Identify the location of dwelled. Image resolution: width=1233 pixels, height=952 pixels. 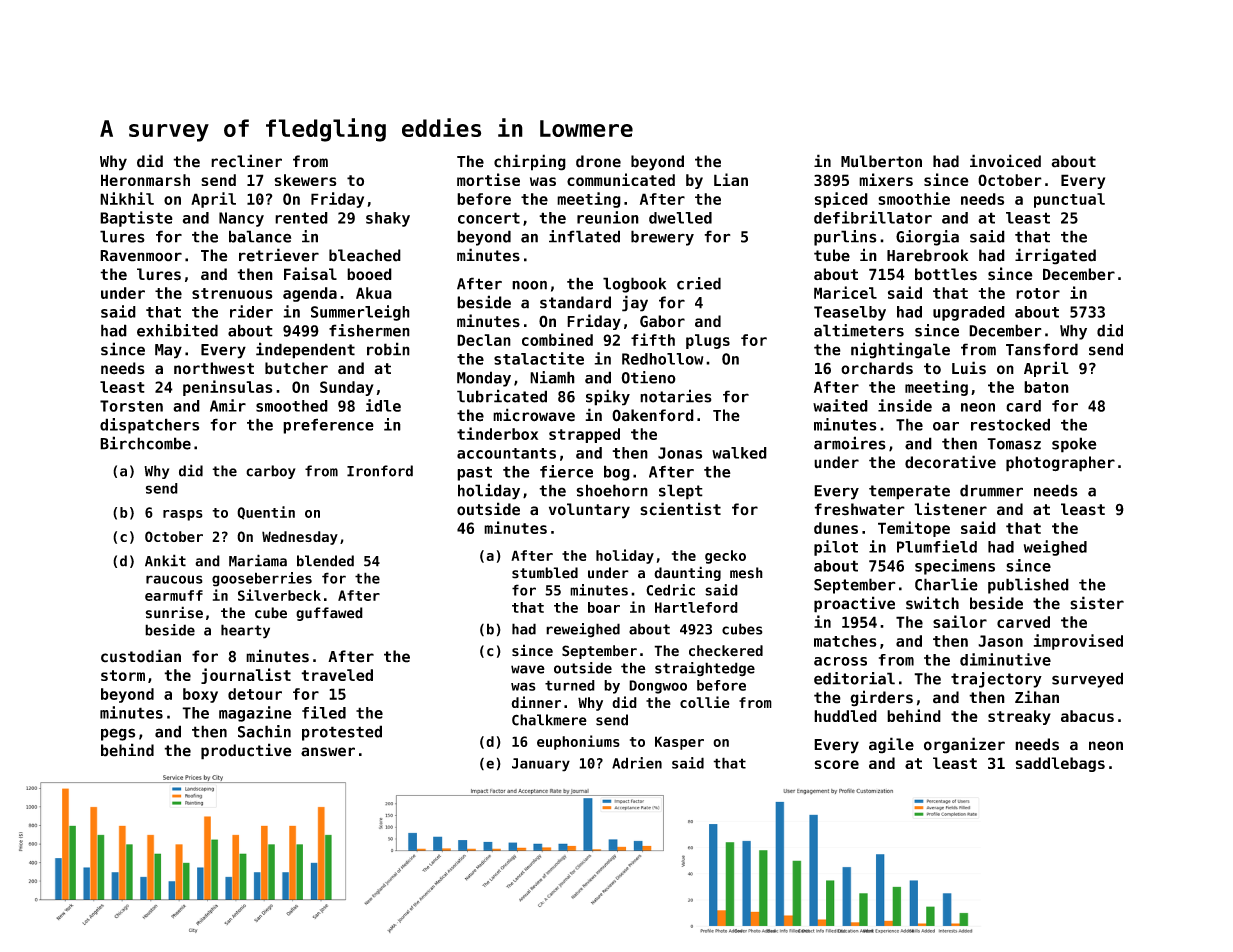
(680, 218).
